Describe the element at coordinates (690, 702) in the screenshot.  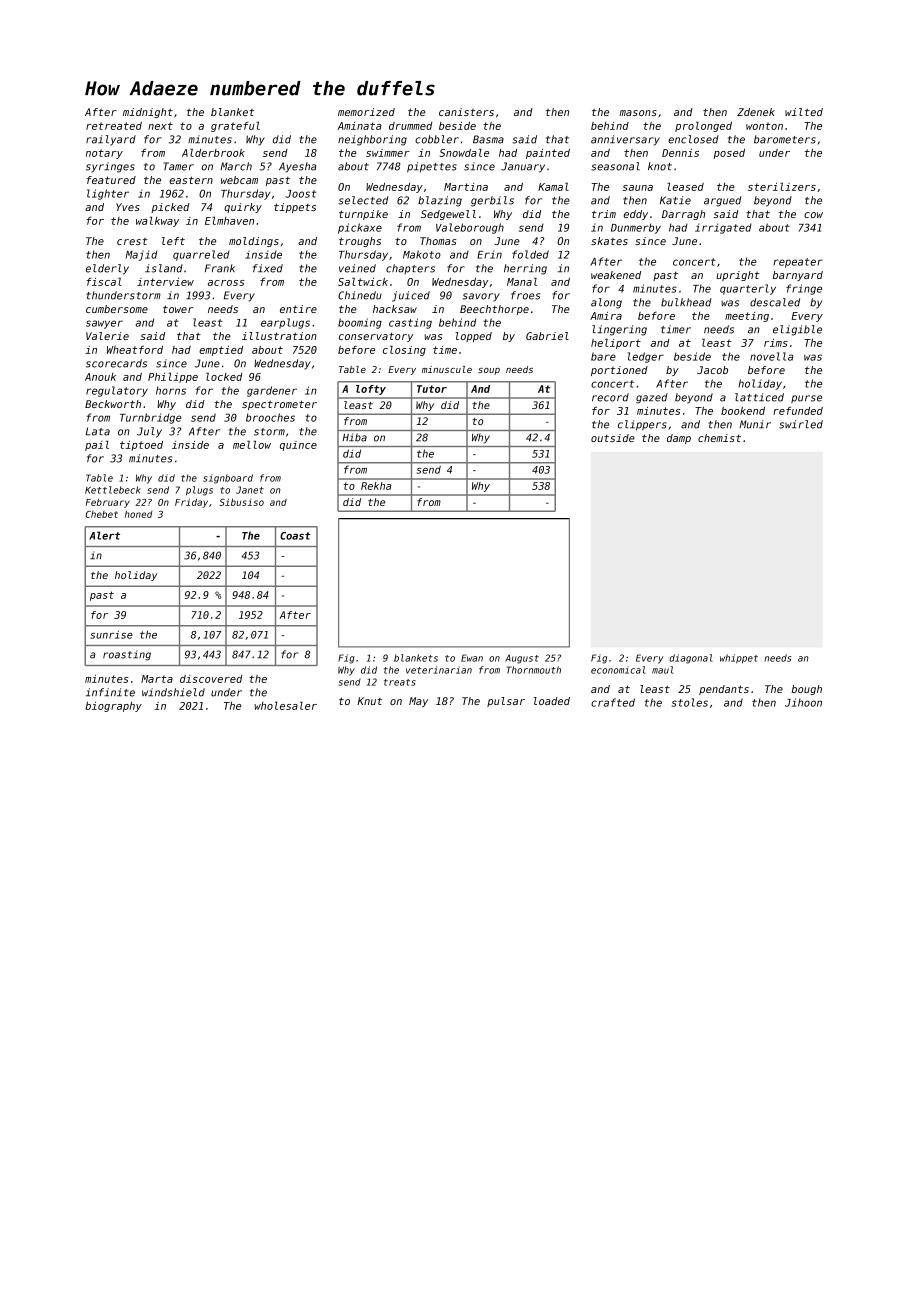
I see `stoles` at that location.
